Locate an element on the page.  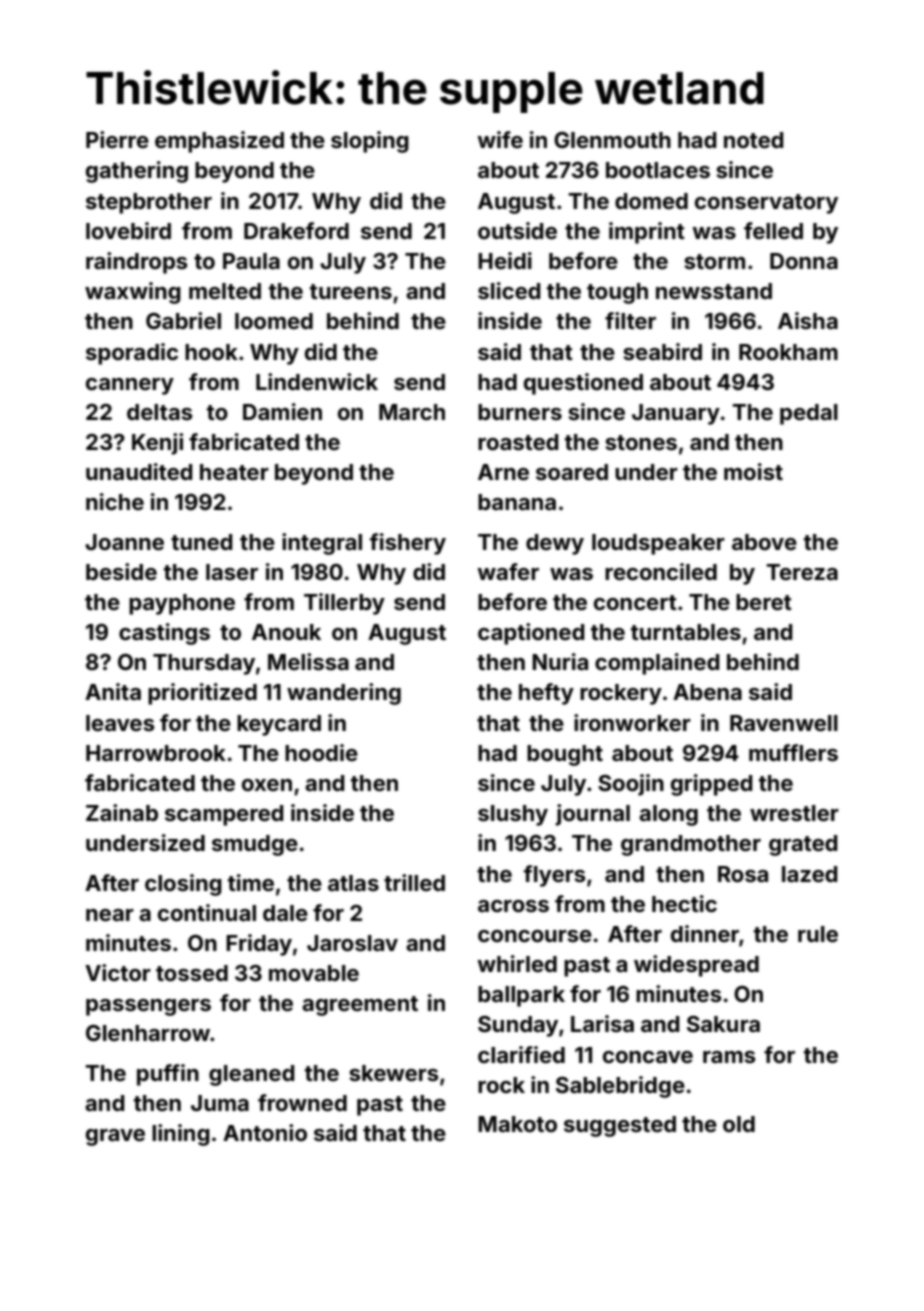
bought is located at coordinates (565, 755).
